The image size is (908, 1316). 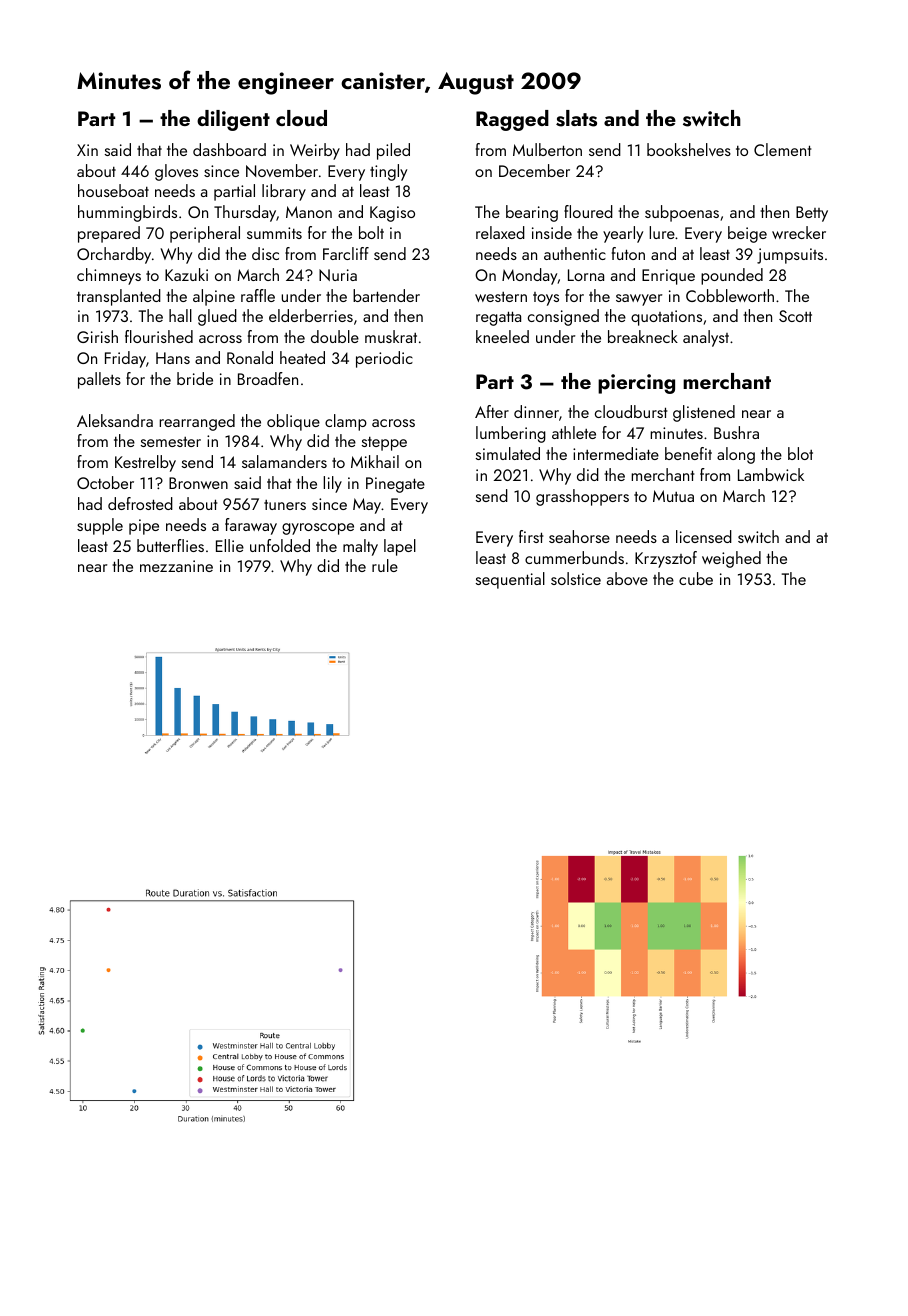 What do you see at coordinates (782, 149) in the page?
I see `Clement` at bounding box center [782, 149].
